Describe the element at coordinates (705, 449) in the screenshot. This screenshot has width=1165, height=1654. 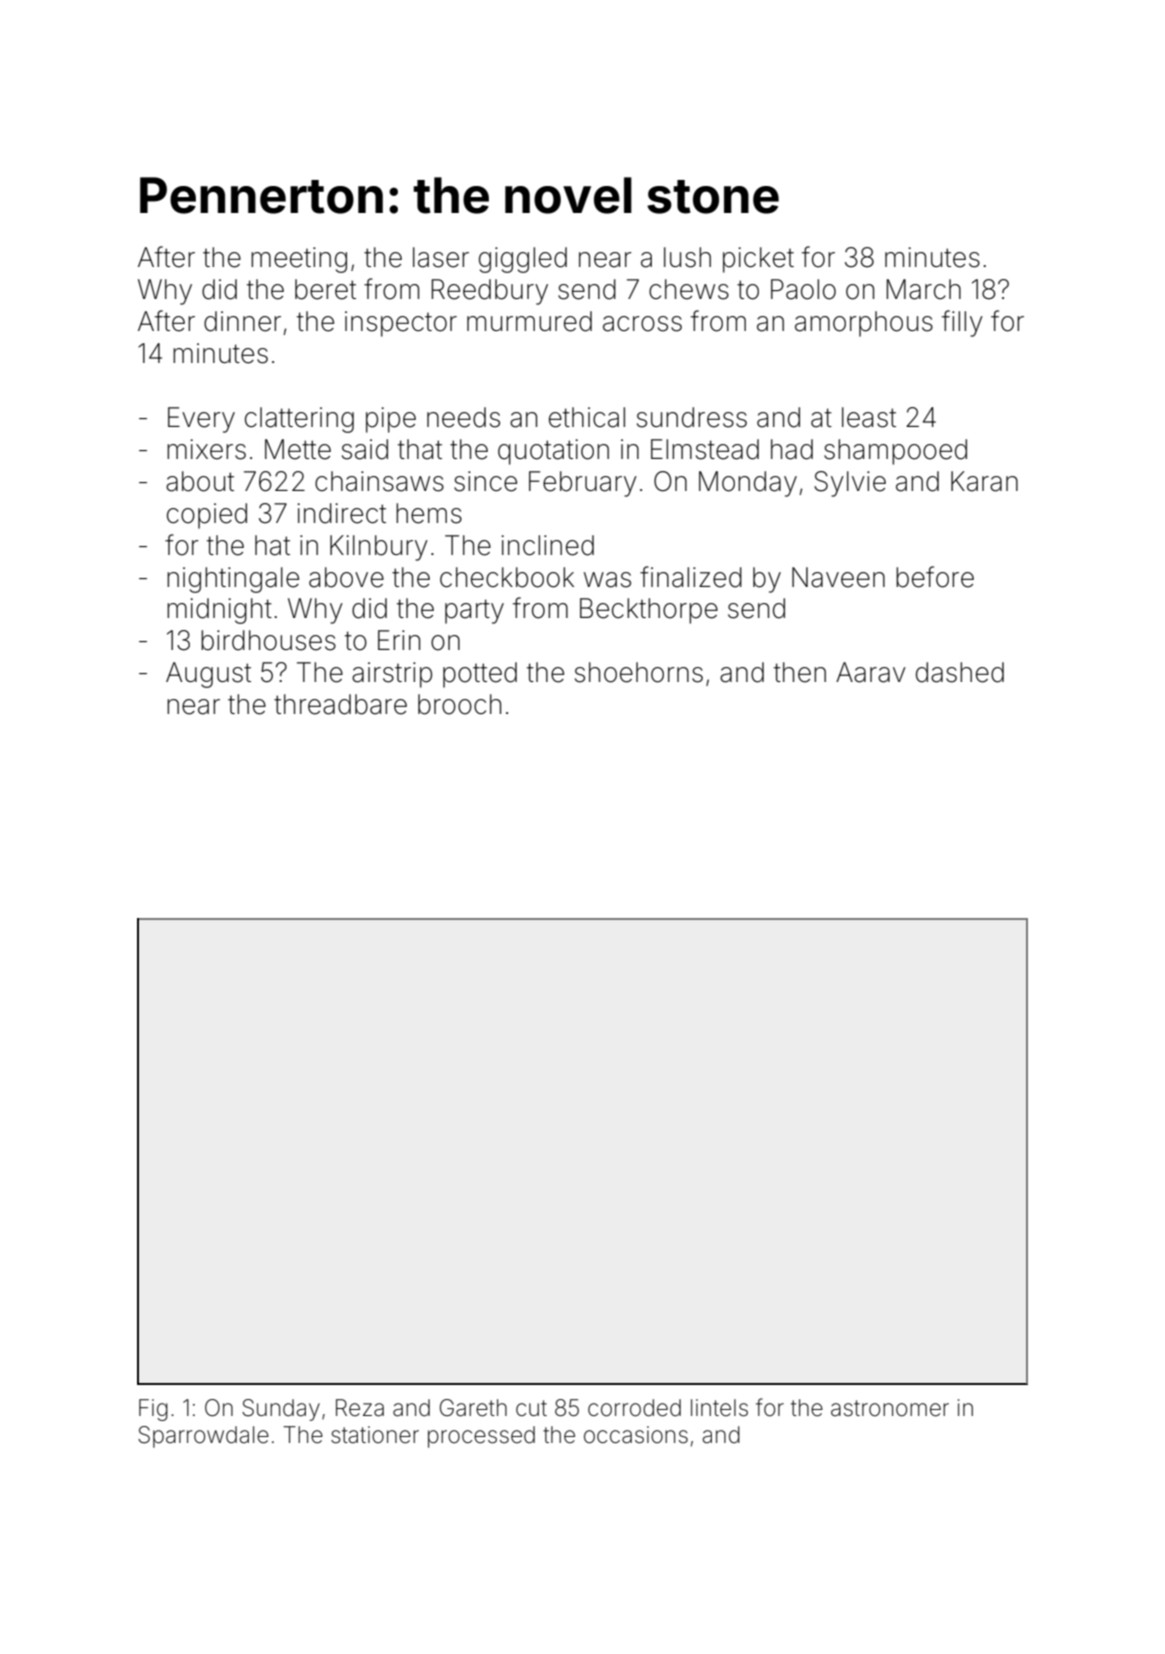
I see `Elmstead` at that location.
